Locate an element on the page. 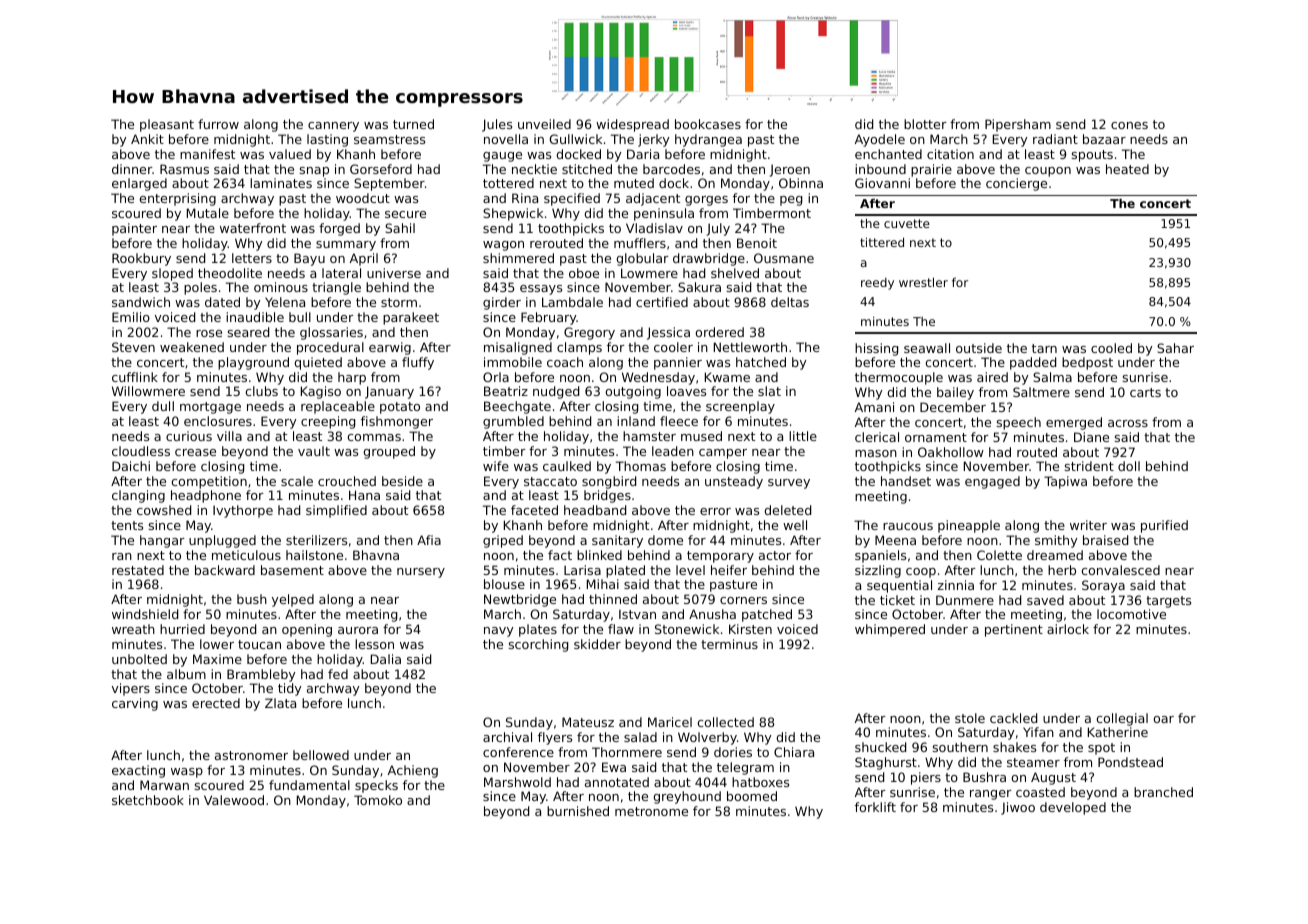 The width and height of the page is (1308, 924). vault is located at coordinates (314, 451).
